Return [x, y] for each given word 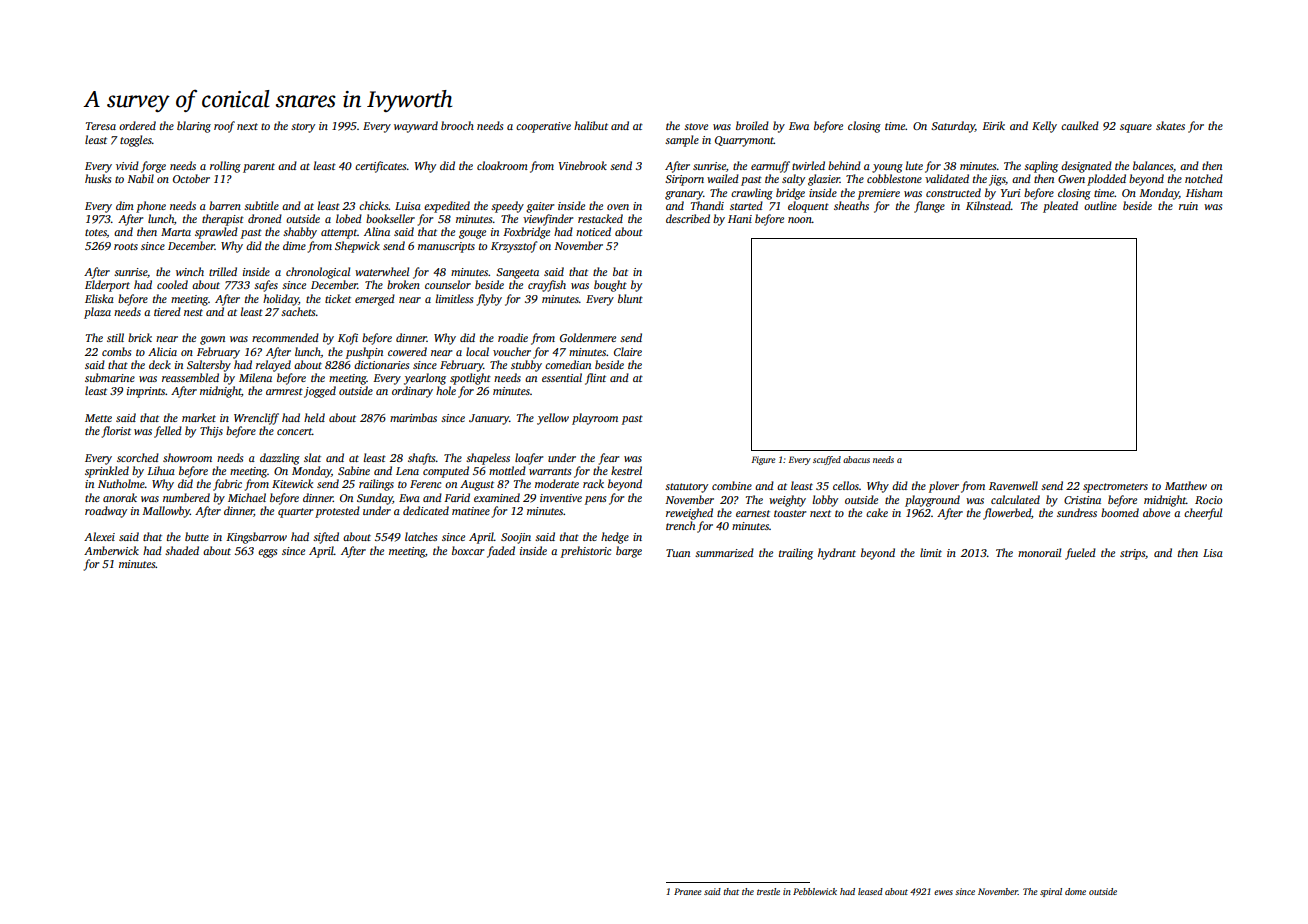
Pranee [688, 891]
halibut [591, 125]
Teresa [101, 126]
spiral [1051, 892]
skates [1170, 125]
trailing [796, 554]
